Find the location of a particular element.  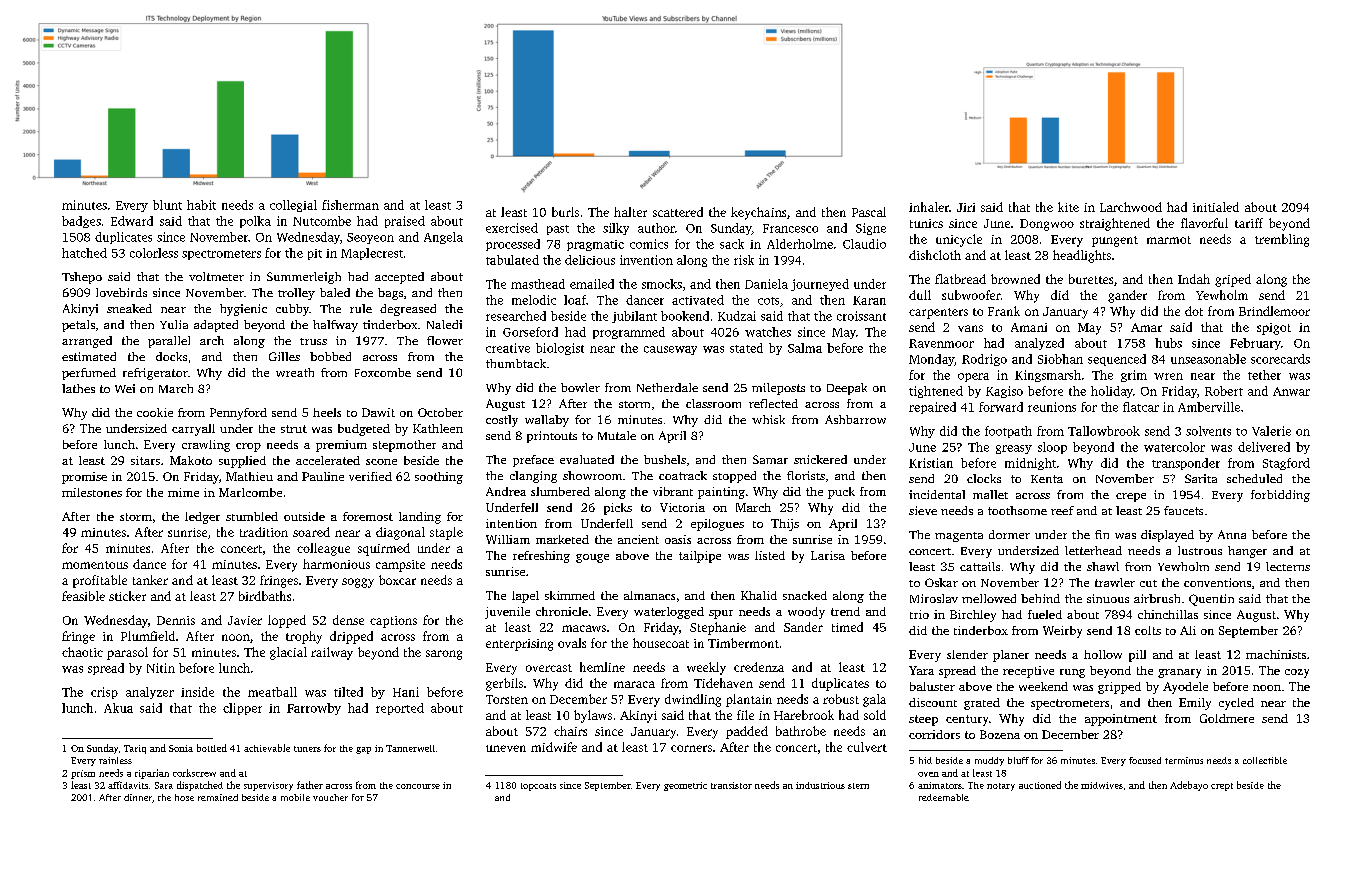

tilted is located at coordinates (348, 692).
